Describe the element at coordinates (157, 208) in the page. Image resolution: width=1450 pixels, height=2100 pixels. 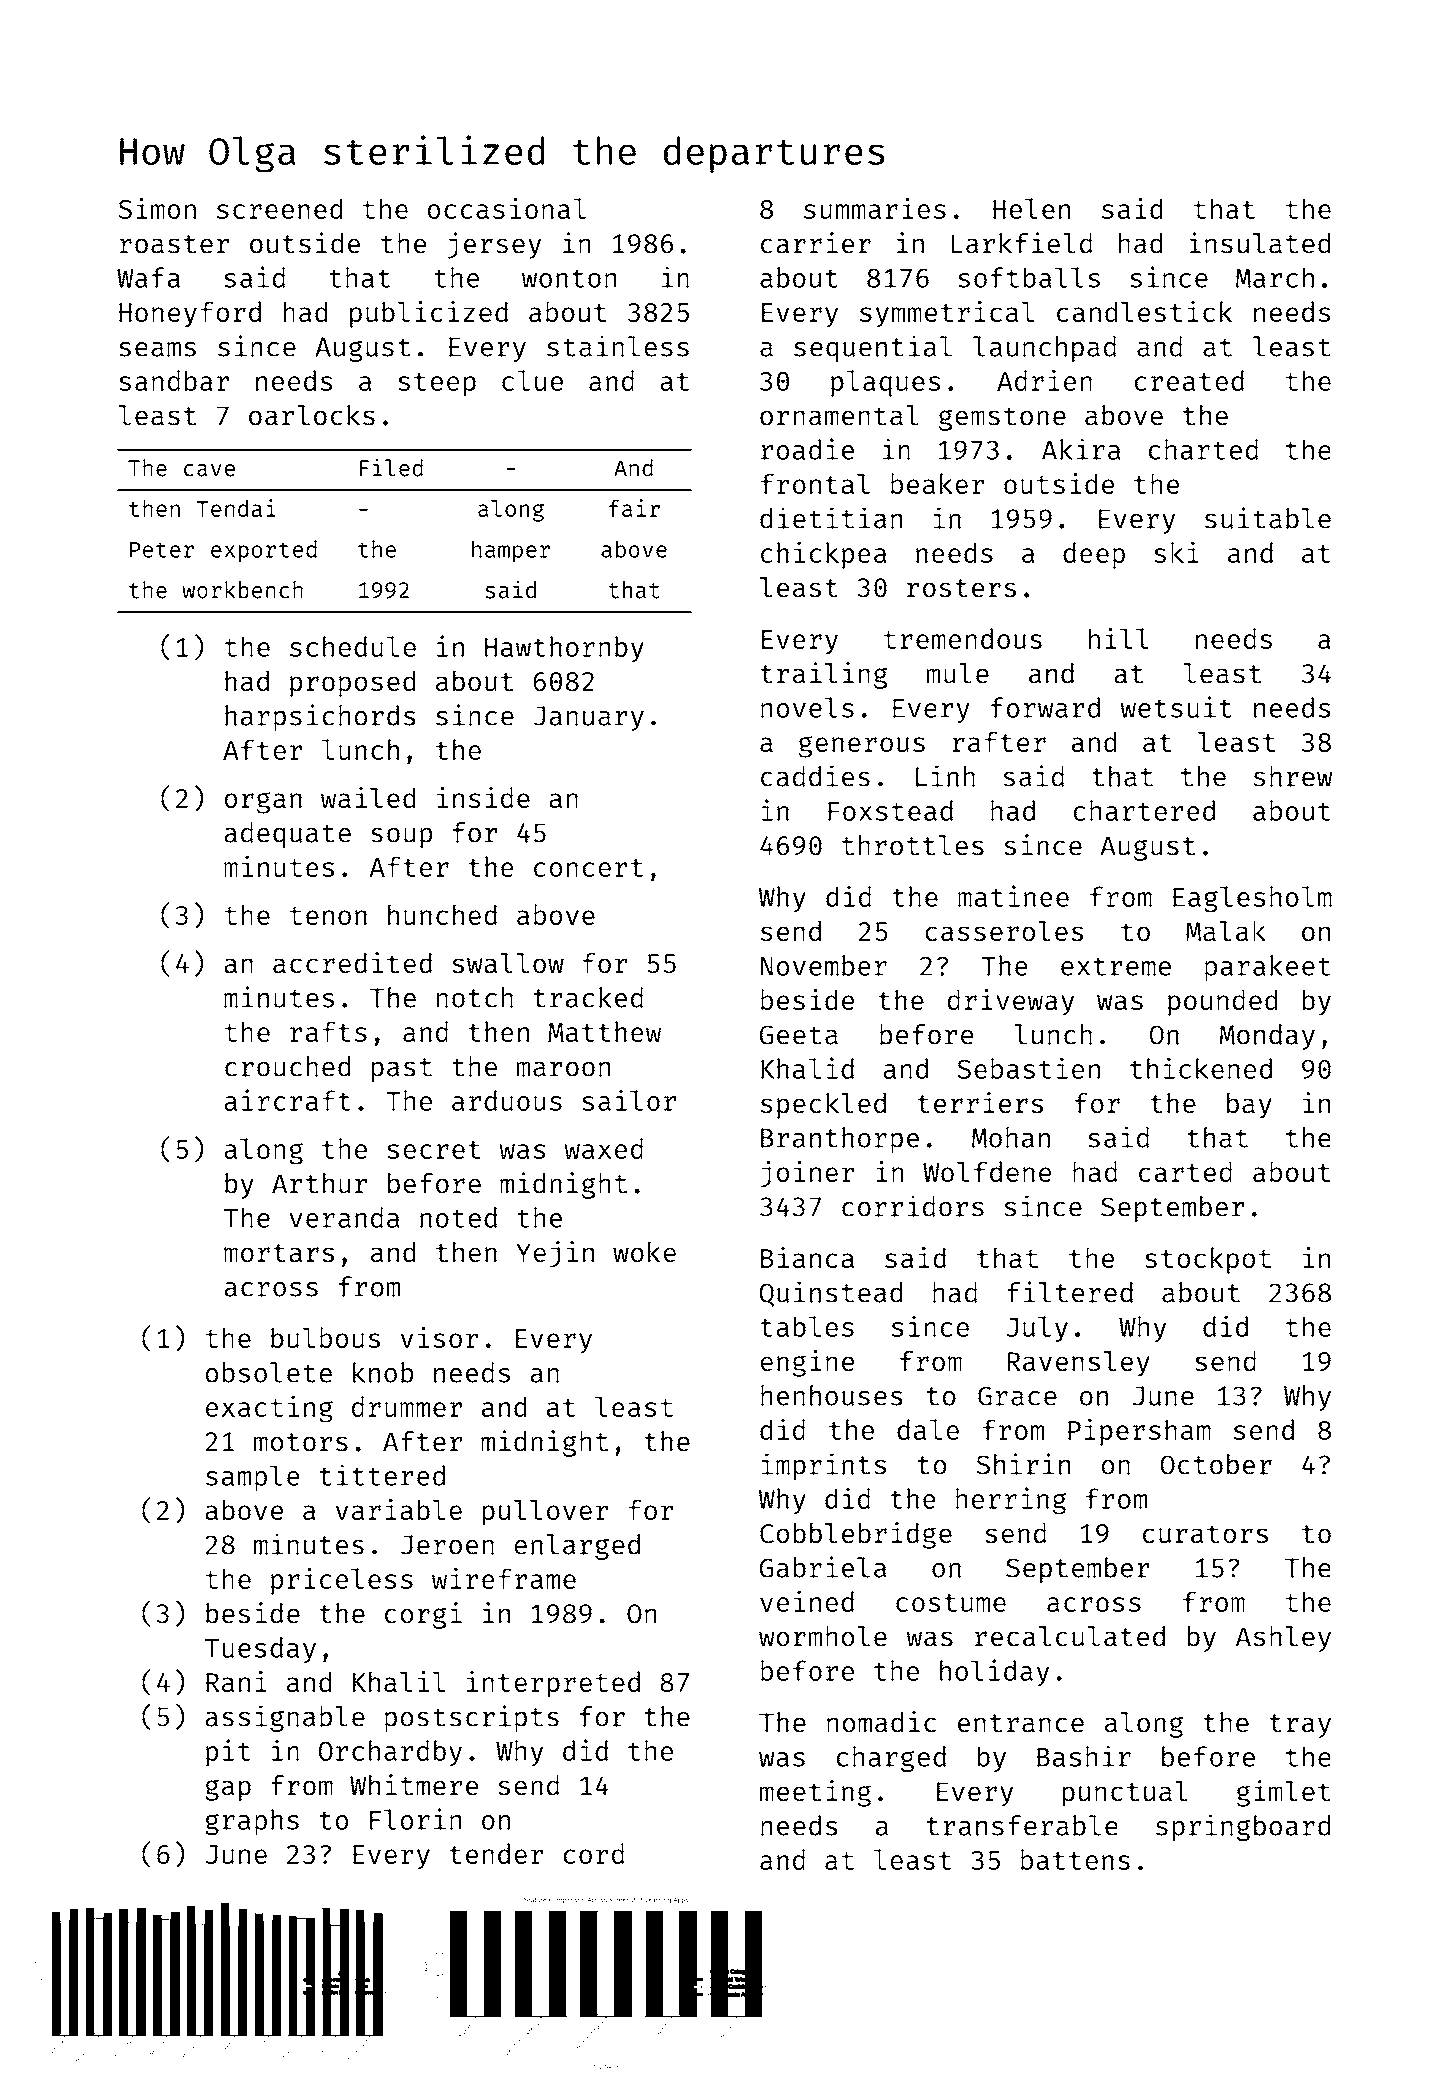
I see `Simon` at that location.
